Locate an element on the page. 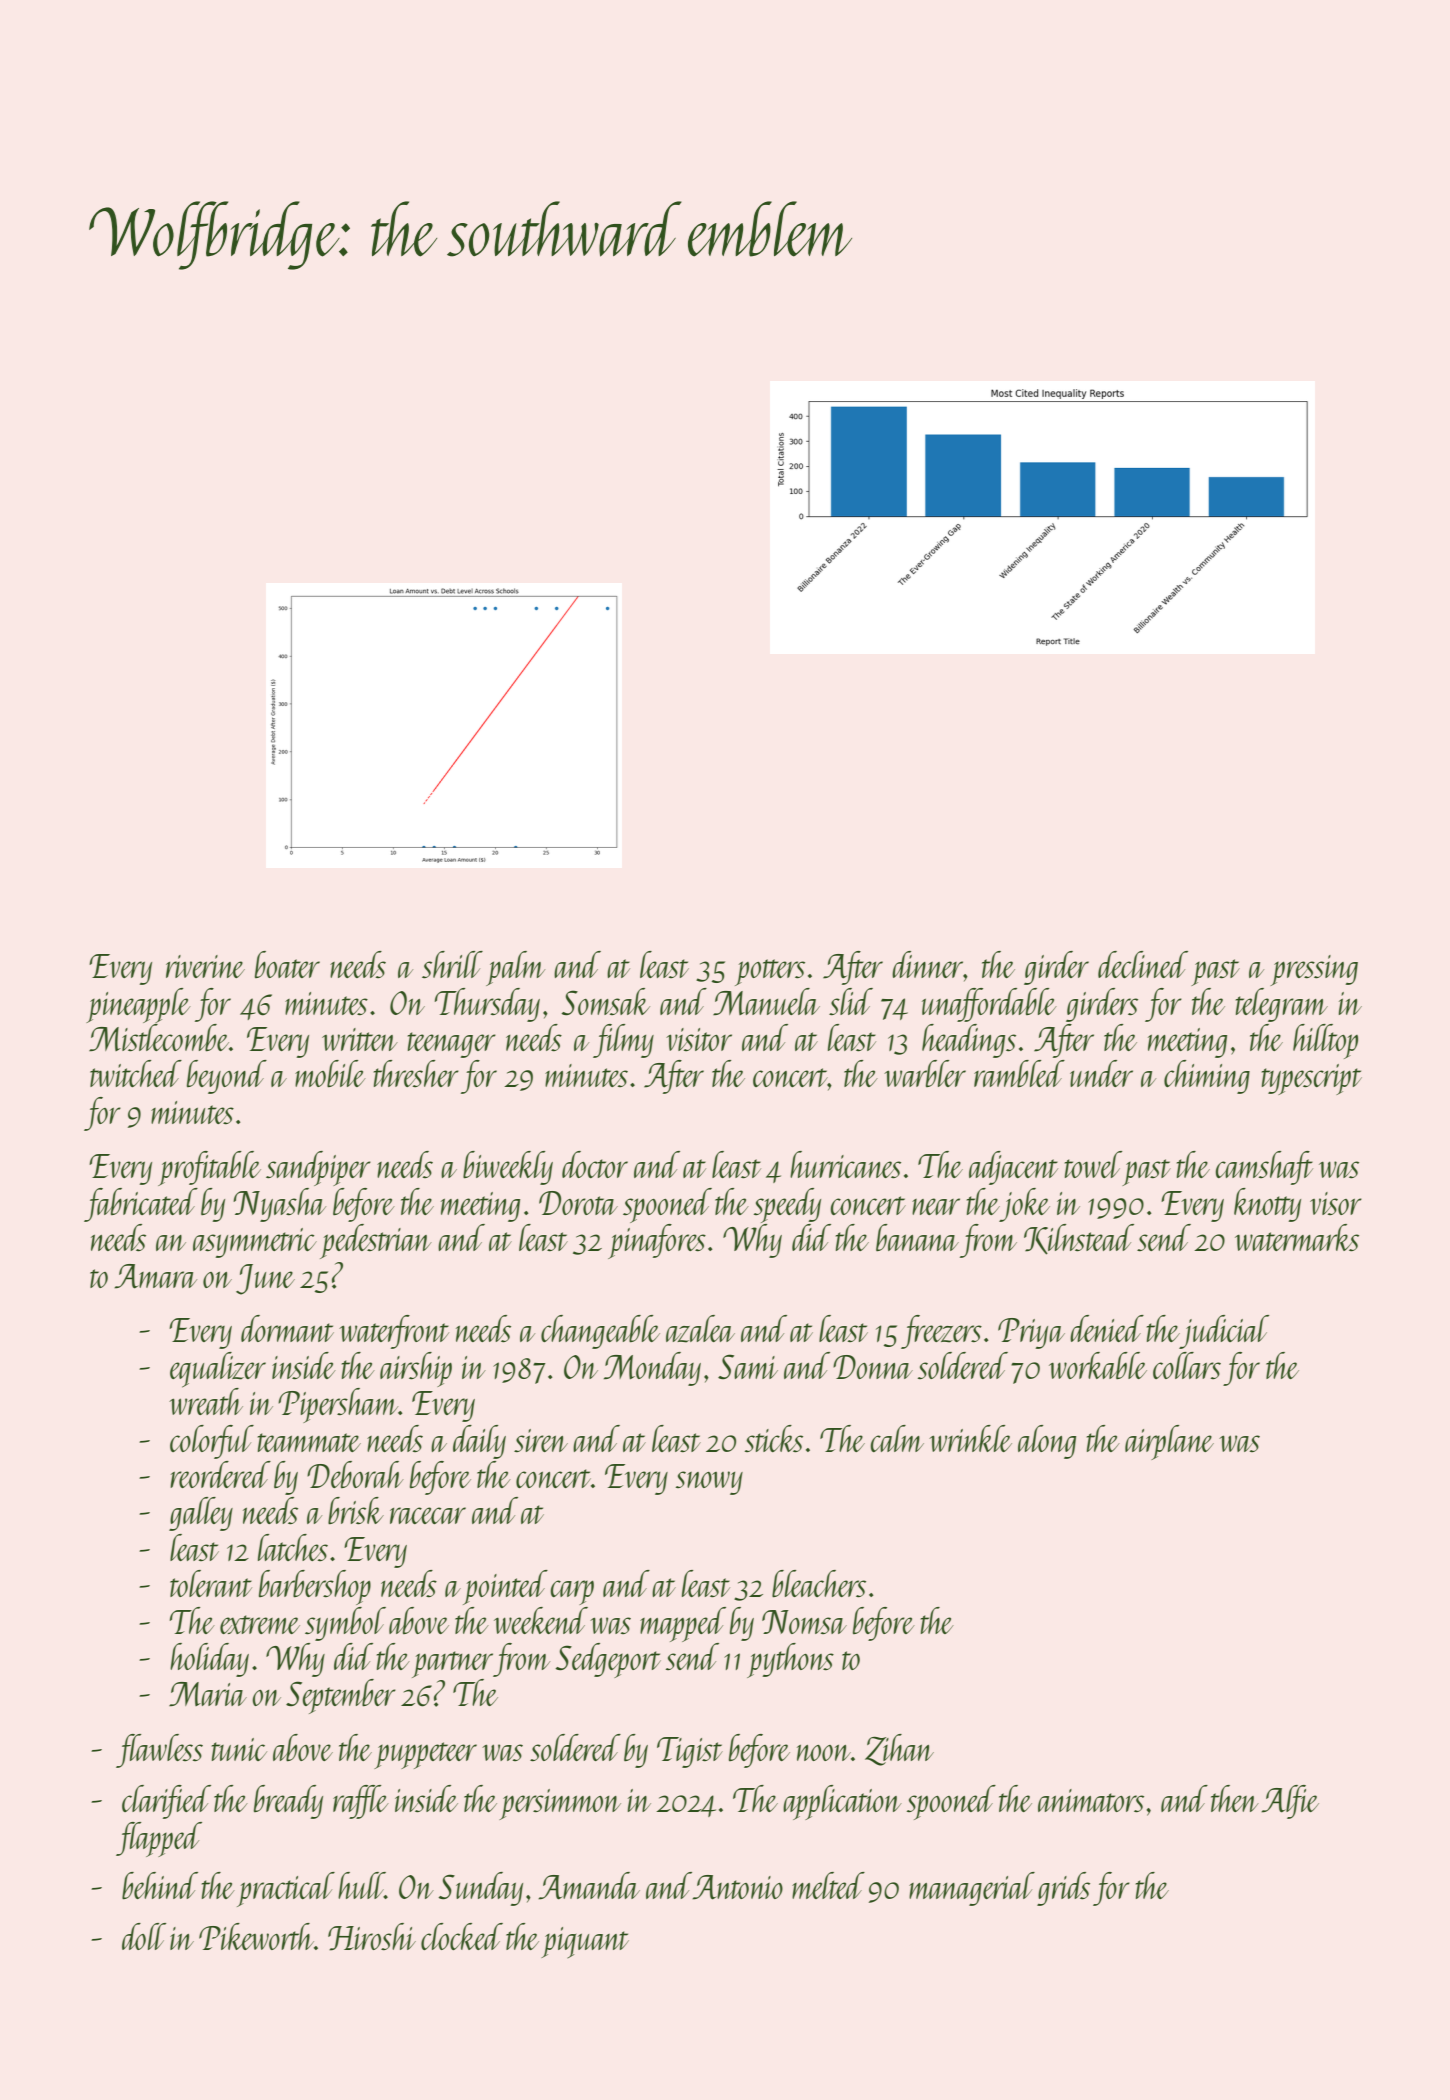  piquant is located at coordinates (585, 1943).
